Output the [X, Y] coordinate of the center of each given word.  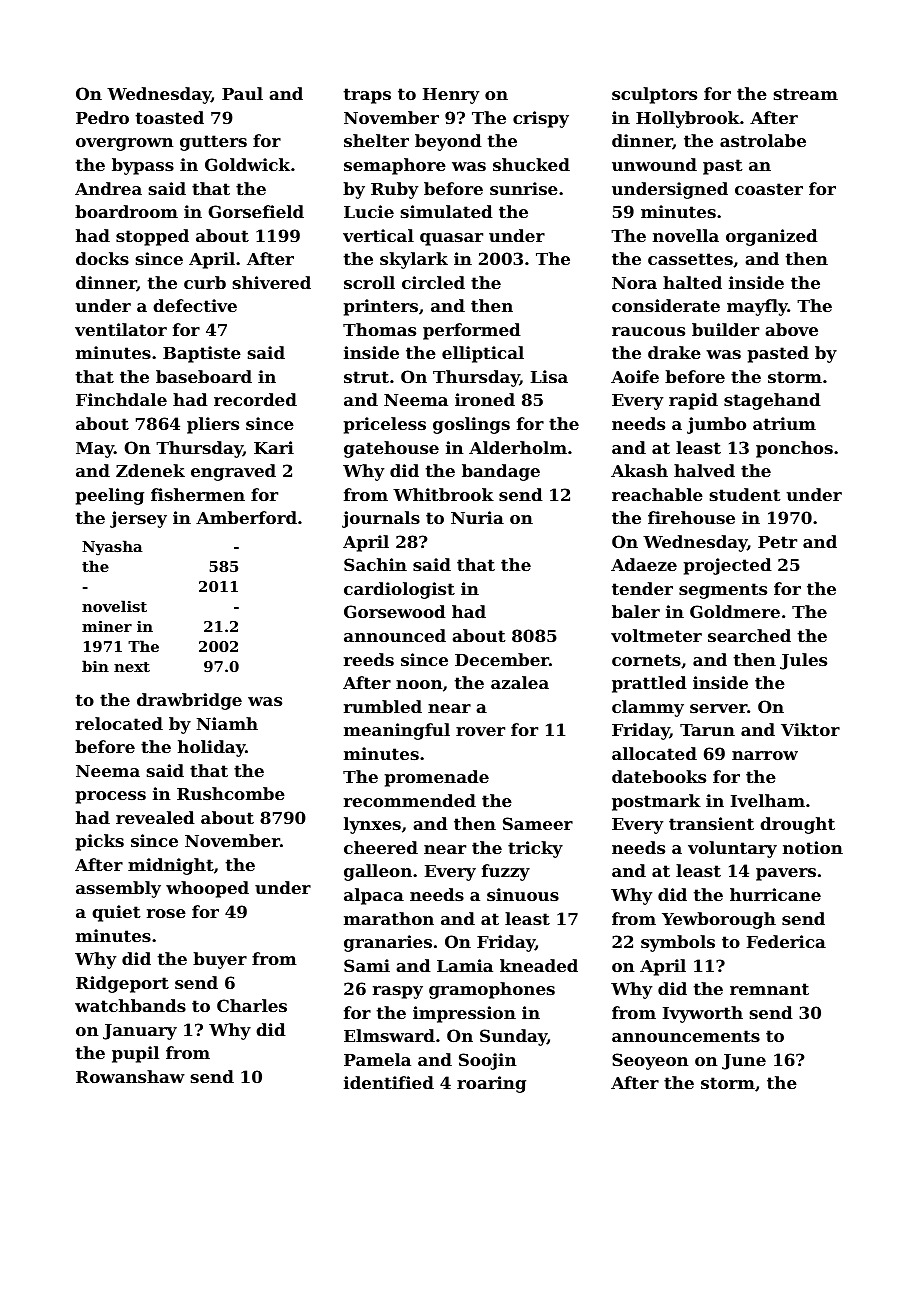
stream [806, 94]
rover [480, 731]
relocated [119, 723]
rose [166, 913]
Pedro [102, 117]
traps [367, 96]
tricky [535, 849]
